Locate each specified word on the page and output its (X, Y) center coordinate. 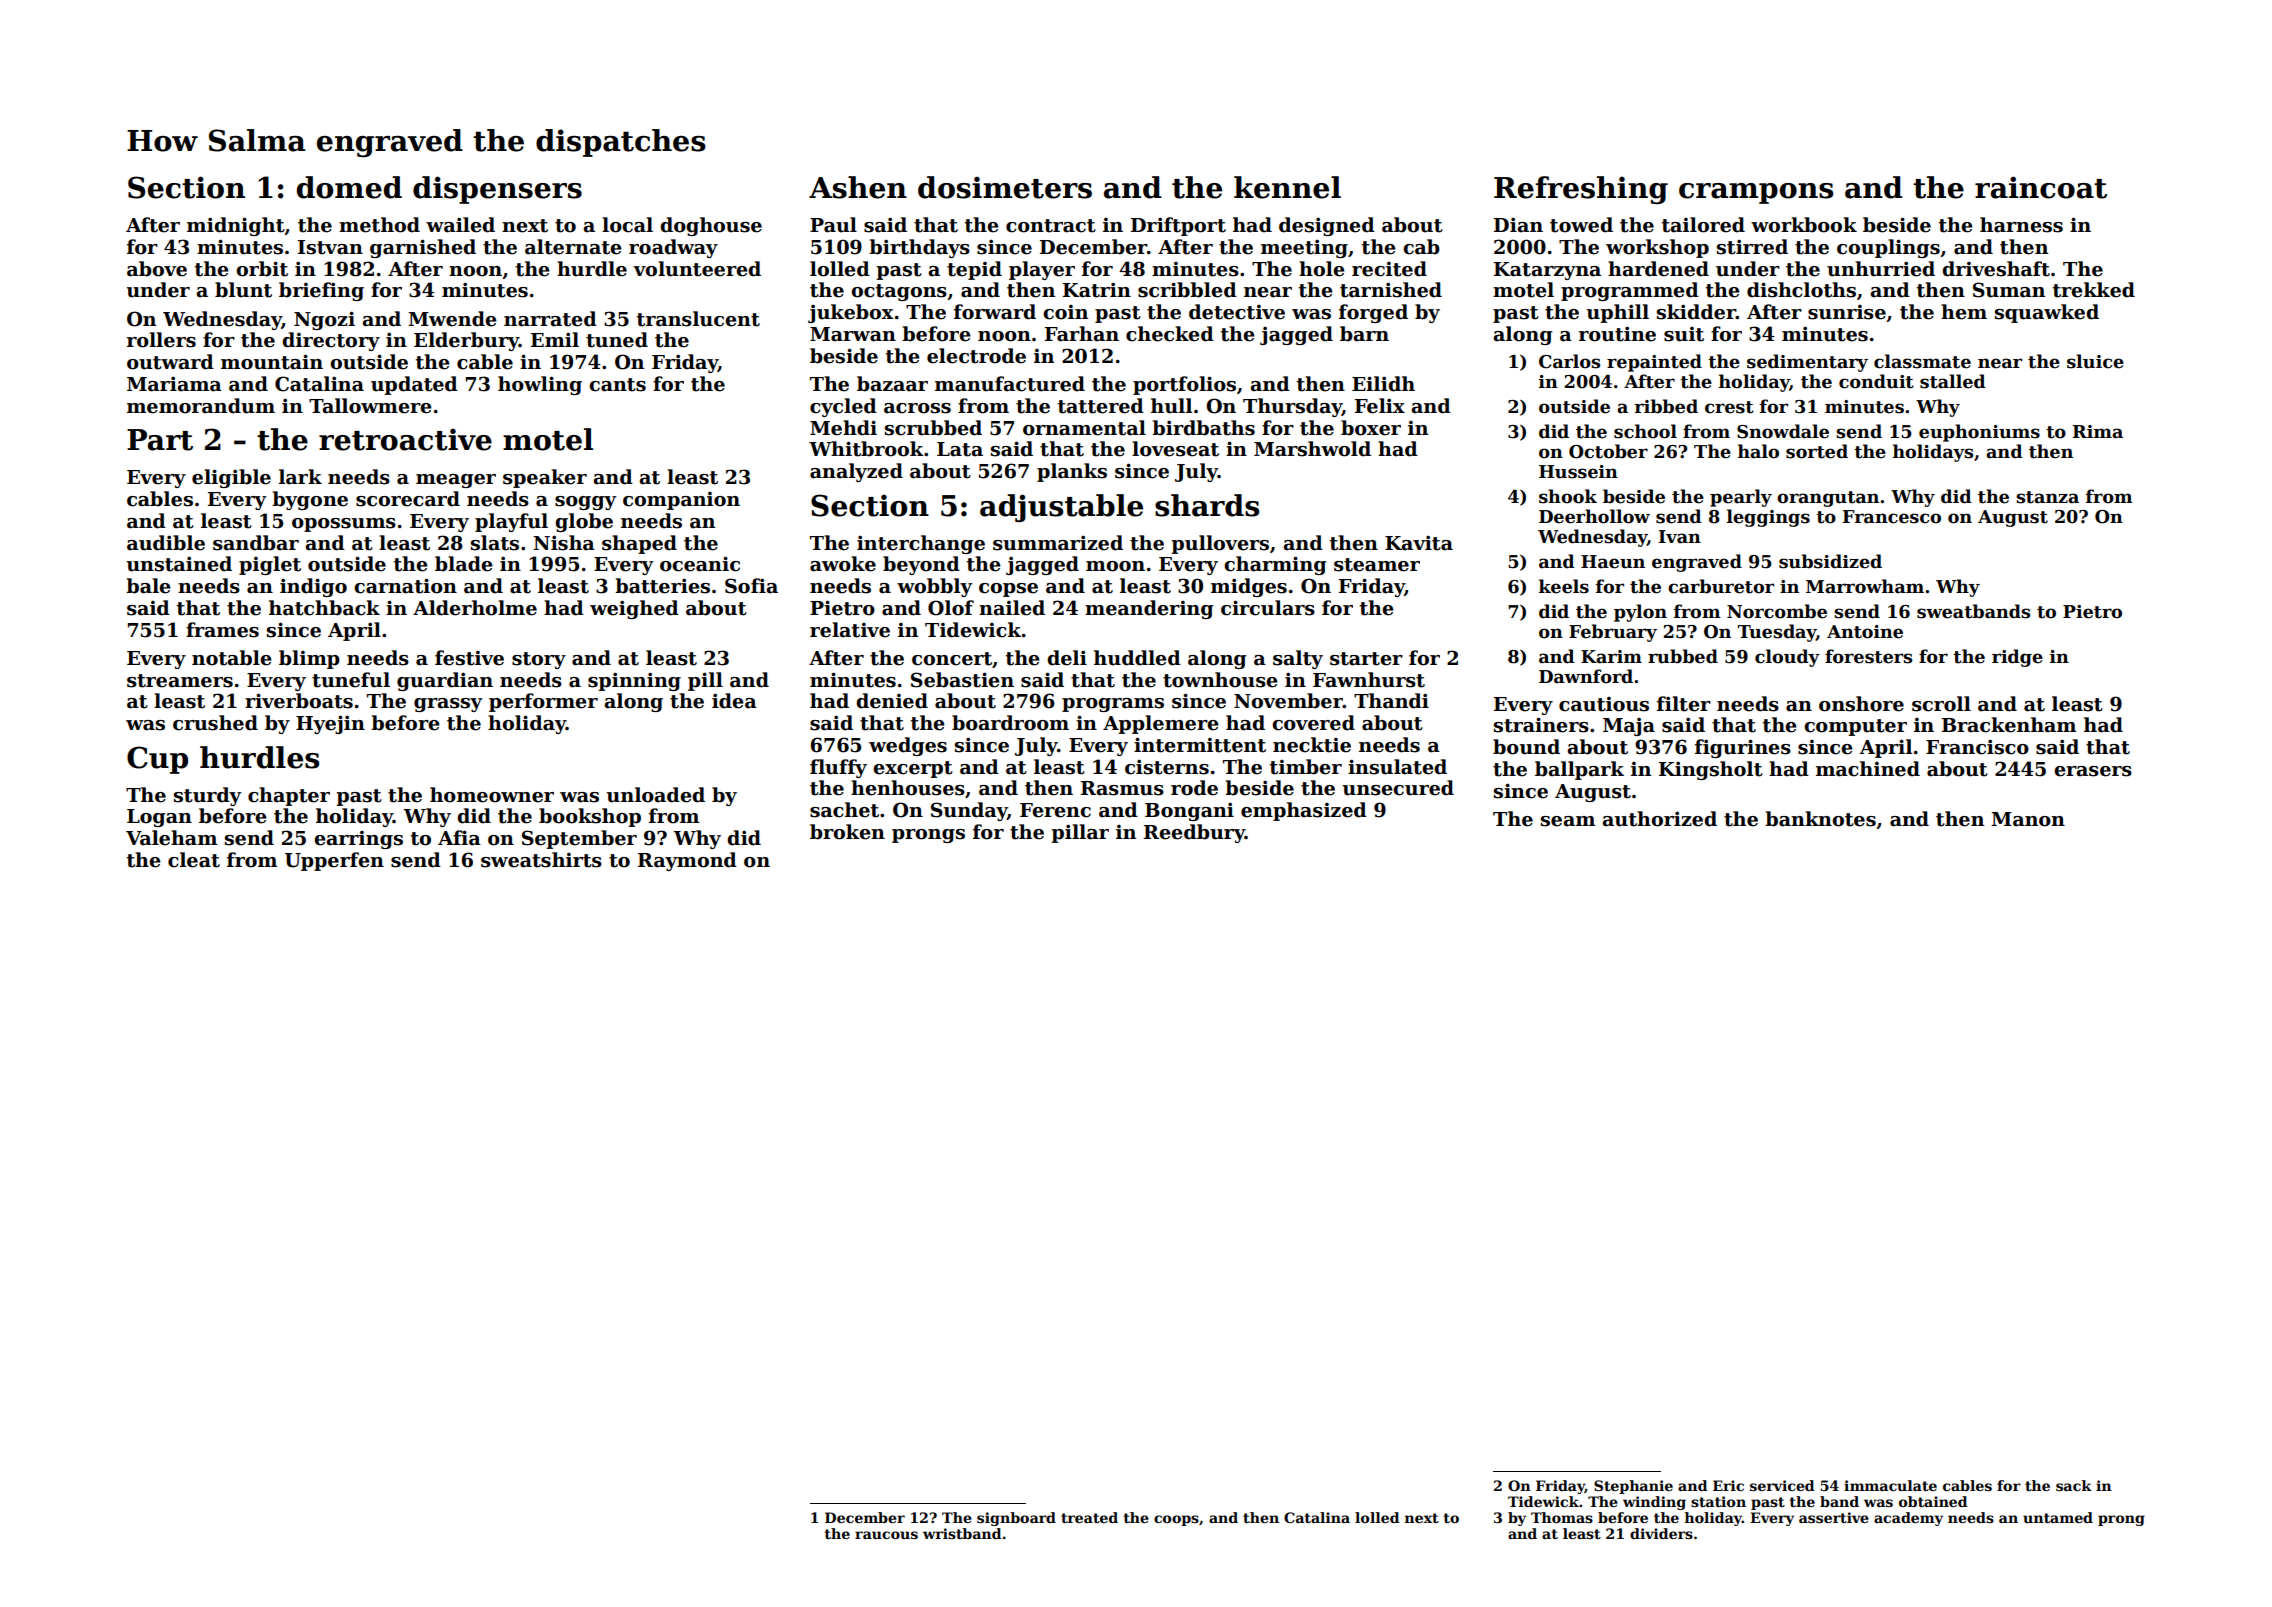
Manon (2028, 819)
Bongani (1189, 812)
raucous (886, 1535)
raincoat (2041, 187)
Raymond (687, 861)
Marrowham (1865, 586)
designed (1327, 226)
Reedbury (1194, 833)
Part (160, 440)
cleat (194, 860)
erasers (2093, 771)
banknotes (1820, 819)
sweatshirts (541, 860)
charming (1275, 565)
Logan (159, 818)
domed (349, 187)
